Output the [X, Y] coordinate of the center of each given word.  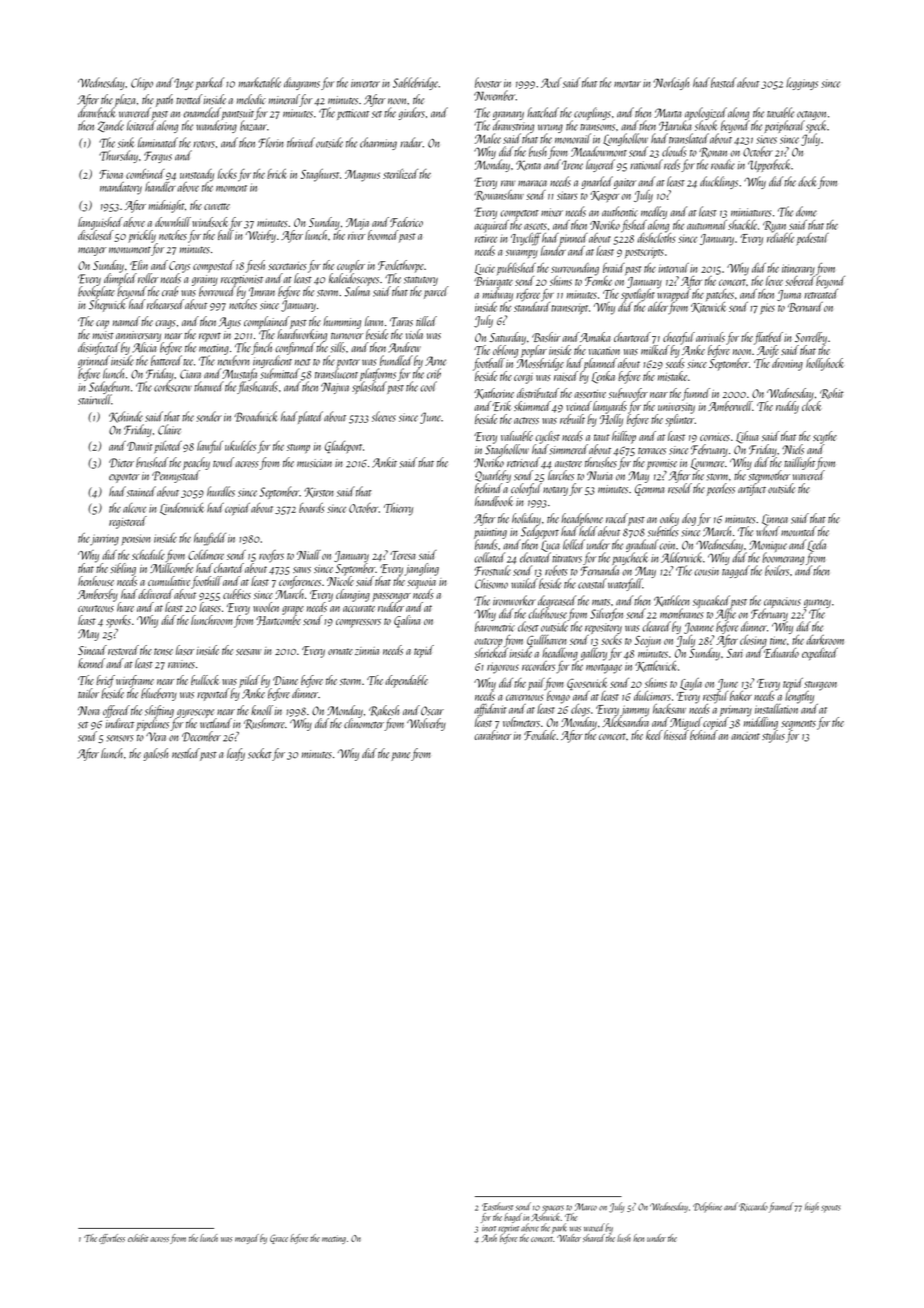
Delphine [707, 1207]
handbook [494, 501]
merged [247, 1239]
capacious [782, 603]
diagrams [302, 83]
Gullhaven [546, 641]
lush [624, 1238]
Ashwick [545, 1217]
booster [488, 82]
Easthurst [497, 1206]
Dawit [139, 446]
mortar [627, 84]
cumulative [169, 581]
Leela [816, 545]
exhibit [138, 1238]
